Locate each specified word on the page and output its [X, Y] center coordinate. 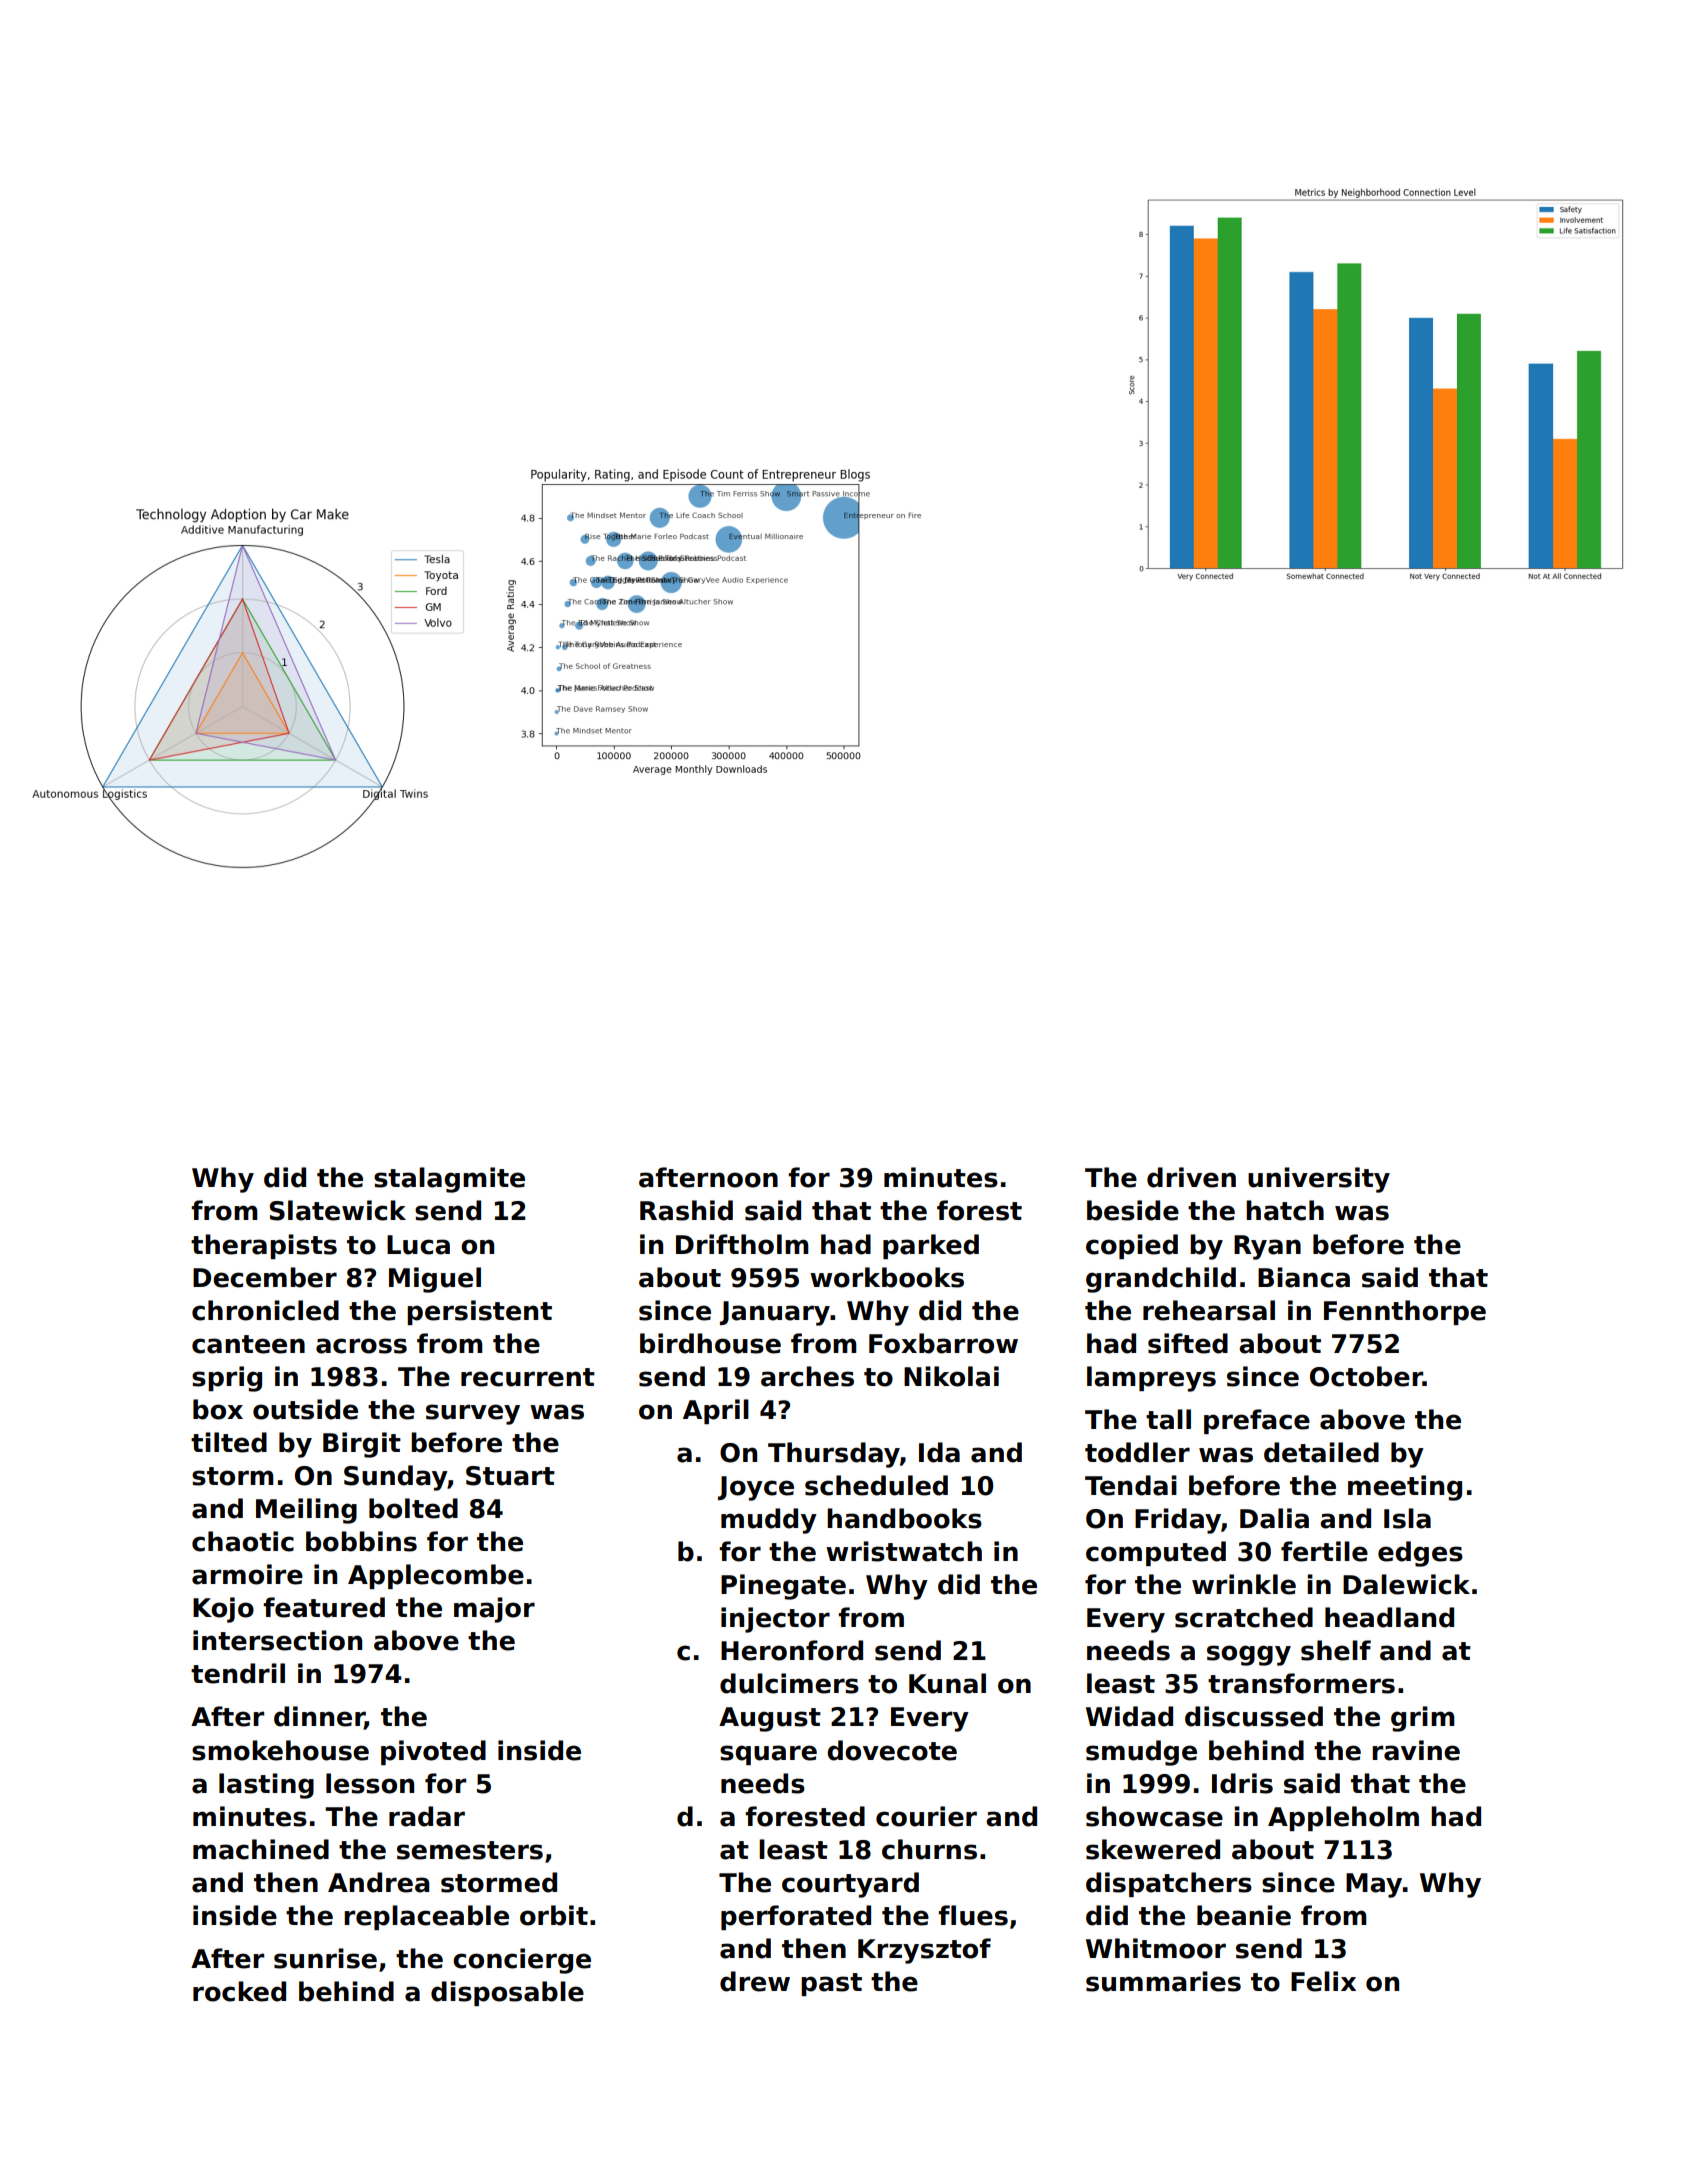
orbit [554, 1915]
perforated [796, 1917]
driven [1191, 1177]
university [1319, 1180]
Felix [1323, 1981]
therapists [264, 1246]
